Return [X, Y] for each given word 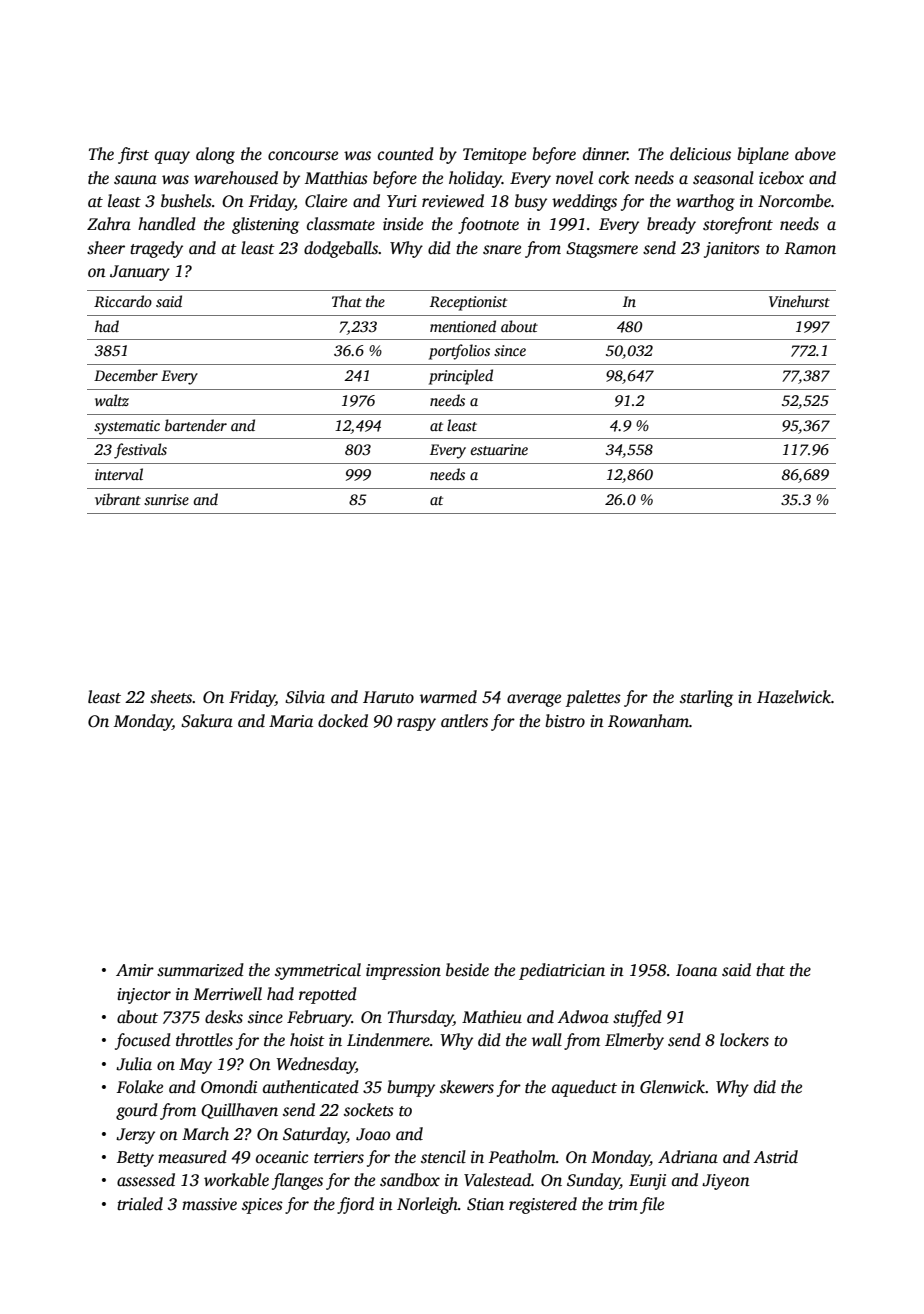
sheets [171, 697]
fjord [355, 1205]
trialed [140, 1204]
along [215, 155]
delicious [700, 154]
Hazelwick [794, 697]
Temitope [494, 156]
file [652, 1205]
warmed [448, 697]
